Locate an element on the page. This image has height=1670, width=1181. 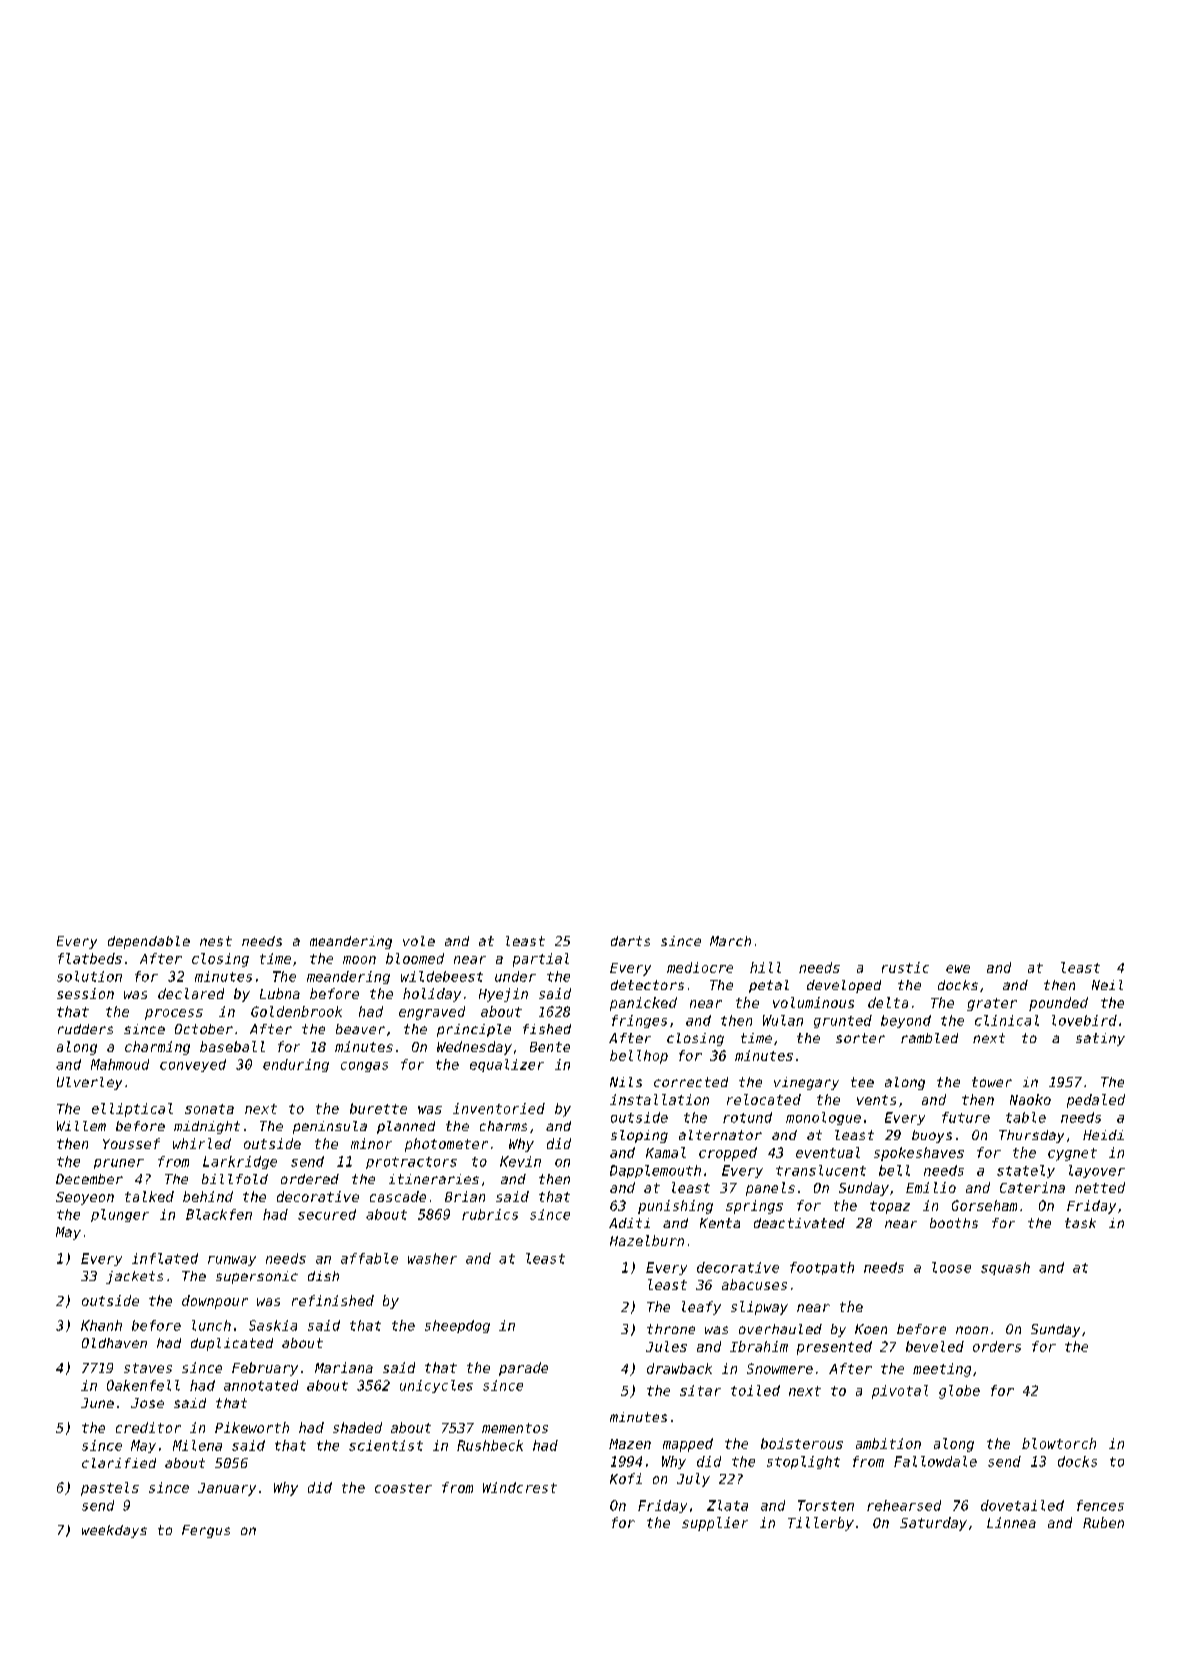
globe is located at coordinates (959, 1392).
